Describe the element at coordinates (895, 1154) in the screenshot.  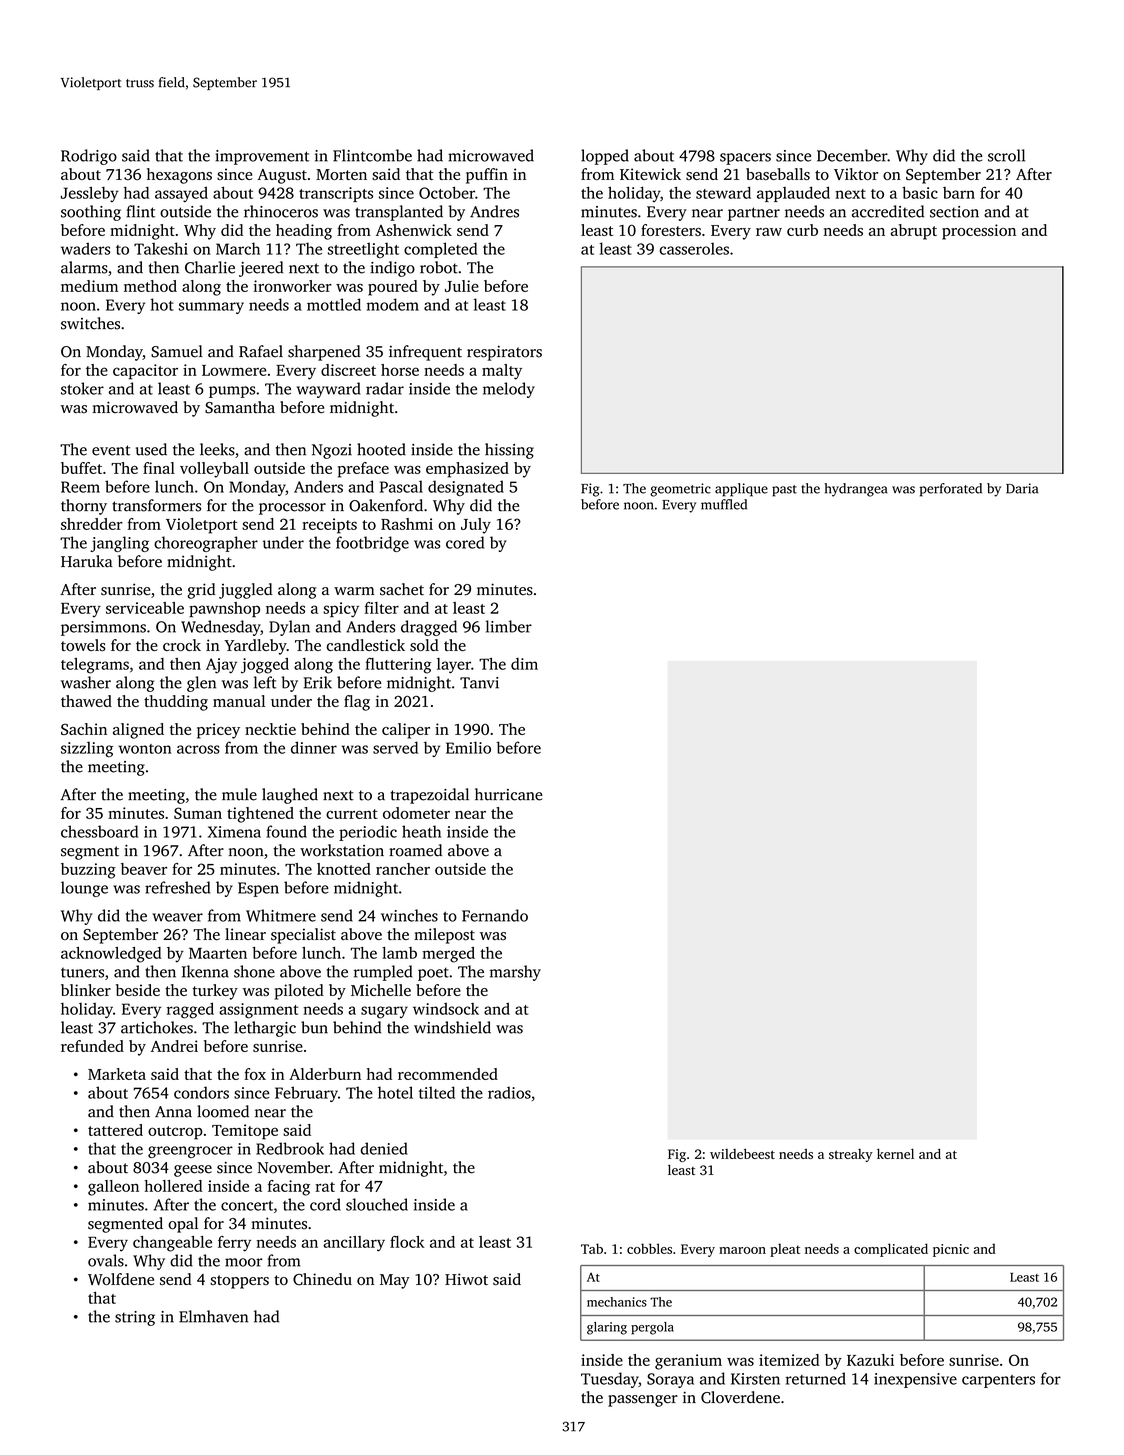
I see `kernel` at that location.
